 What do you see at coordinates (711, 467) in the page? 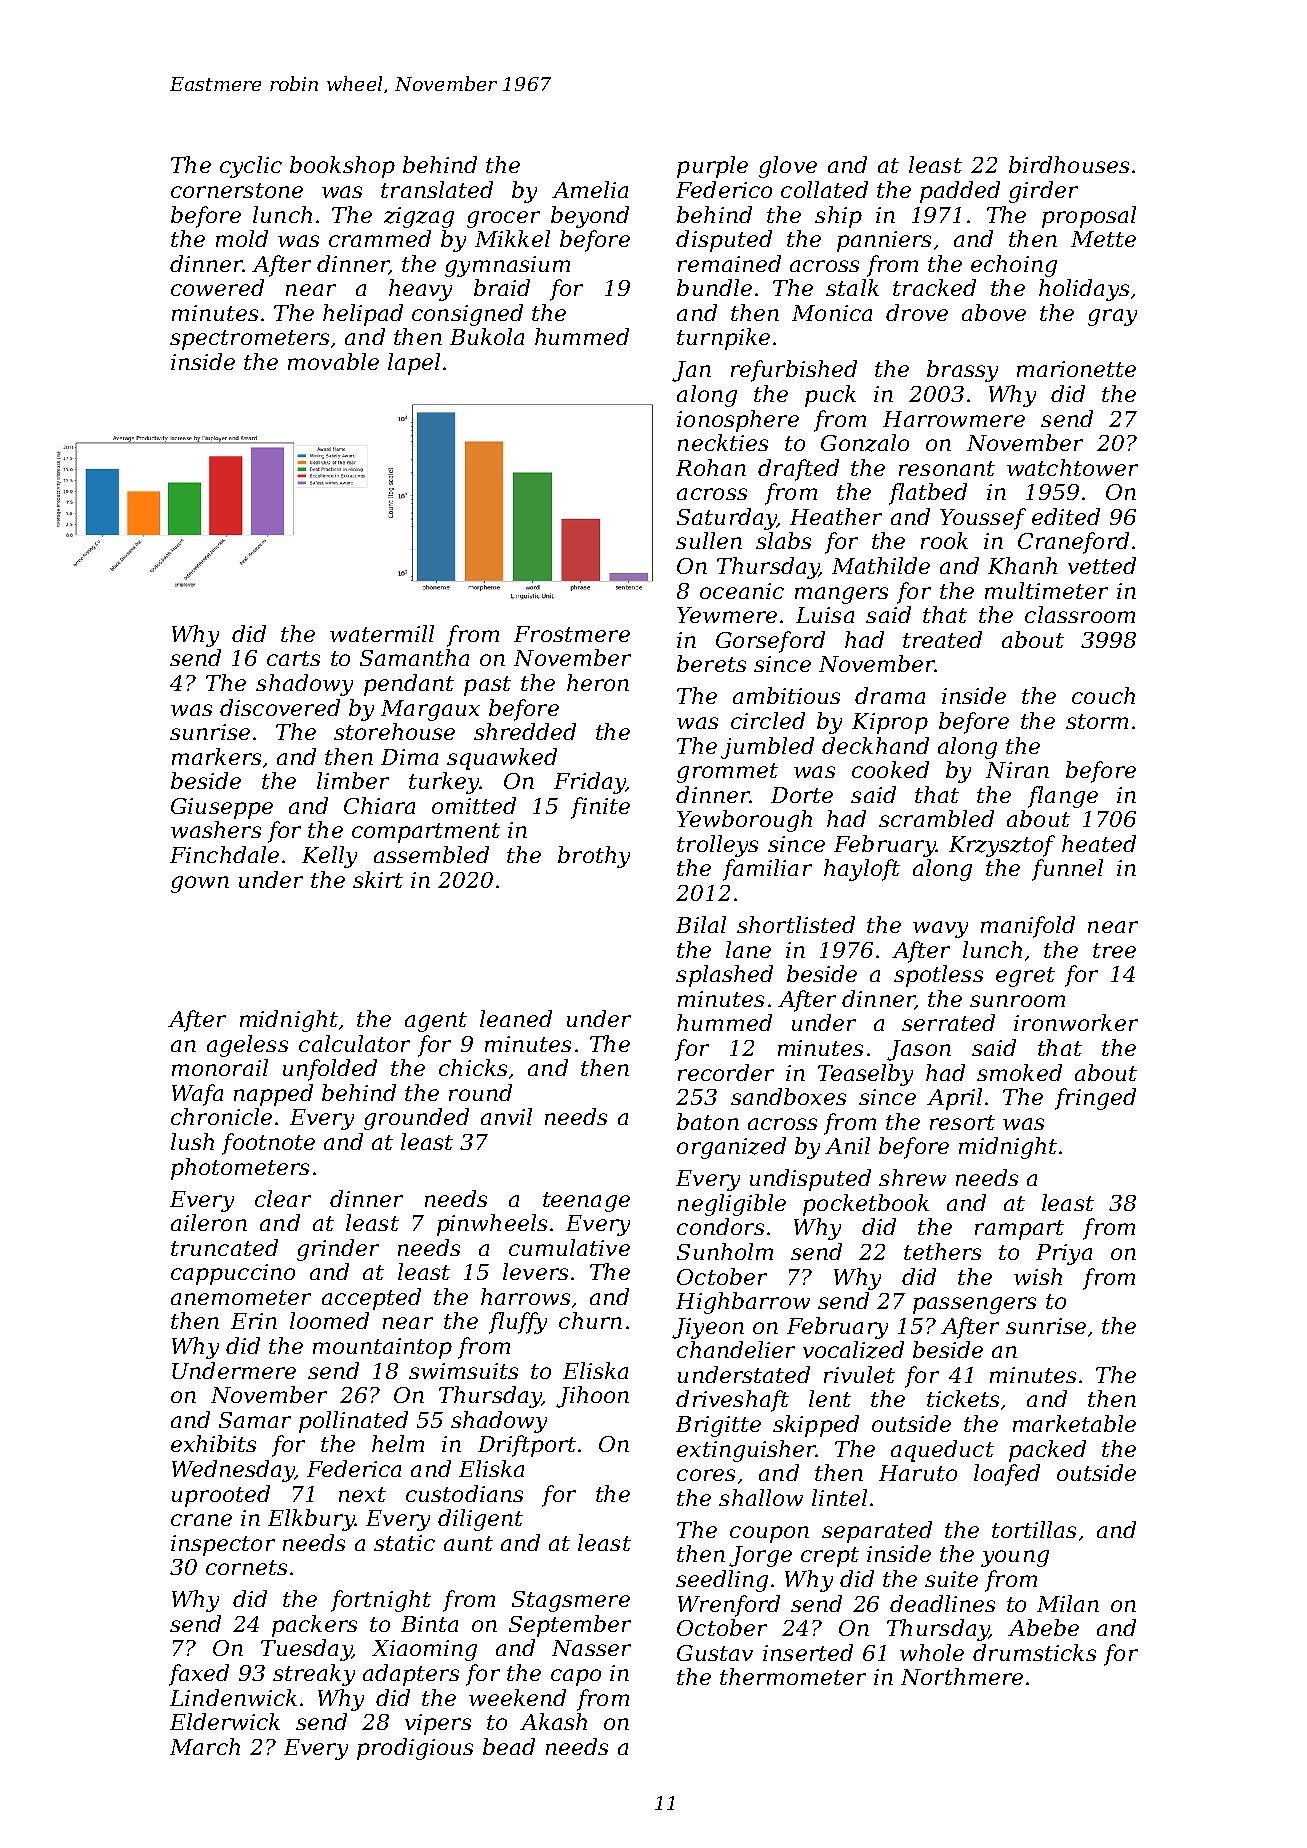
I see `Rohan` at bounding box center [711, 467].
